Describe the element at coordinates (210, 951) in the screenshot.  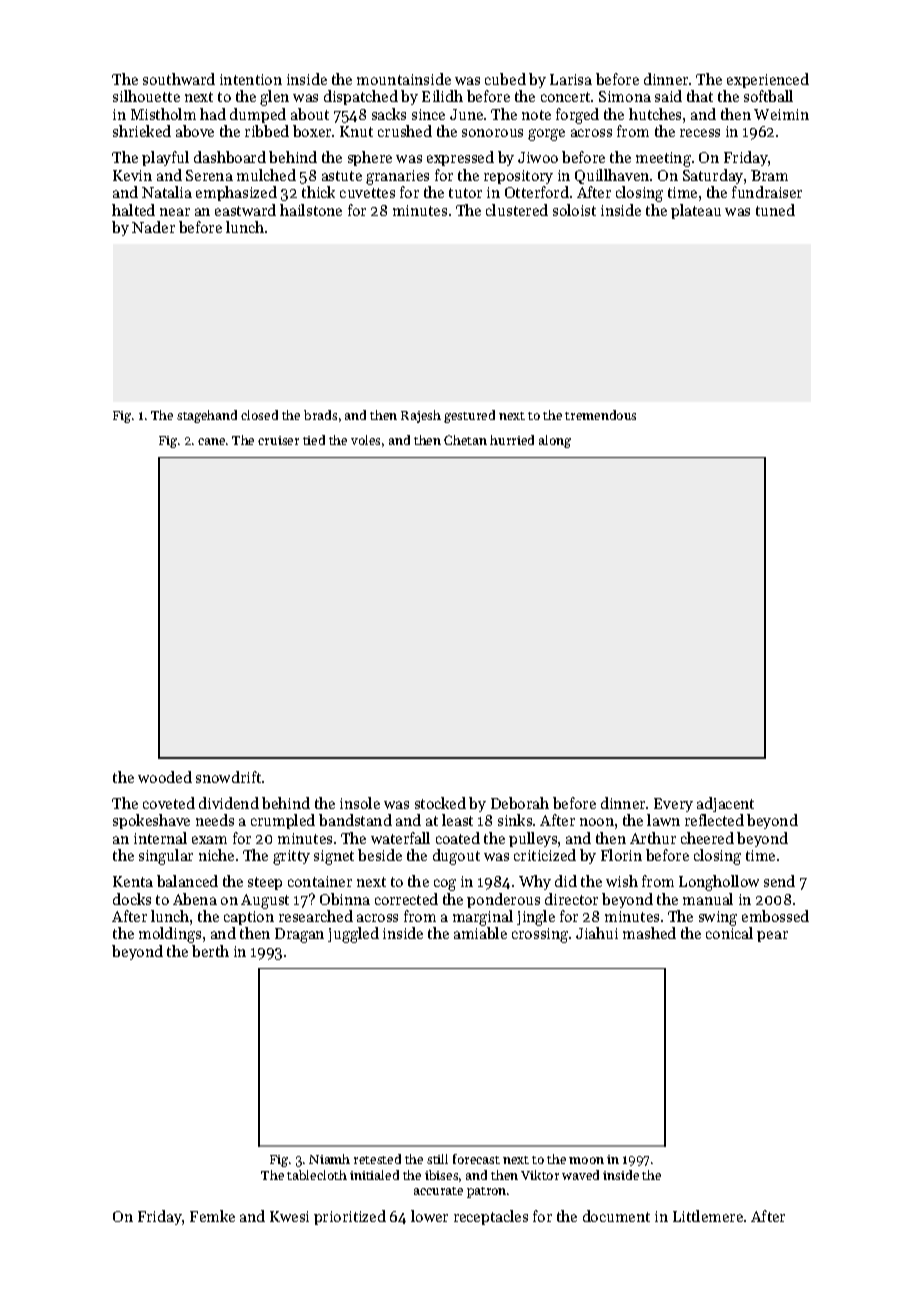
I see `berth` at that location.
